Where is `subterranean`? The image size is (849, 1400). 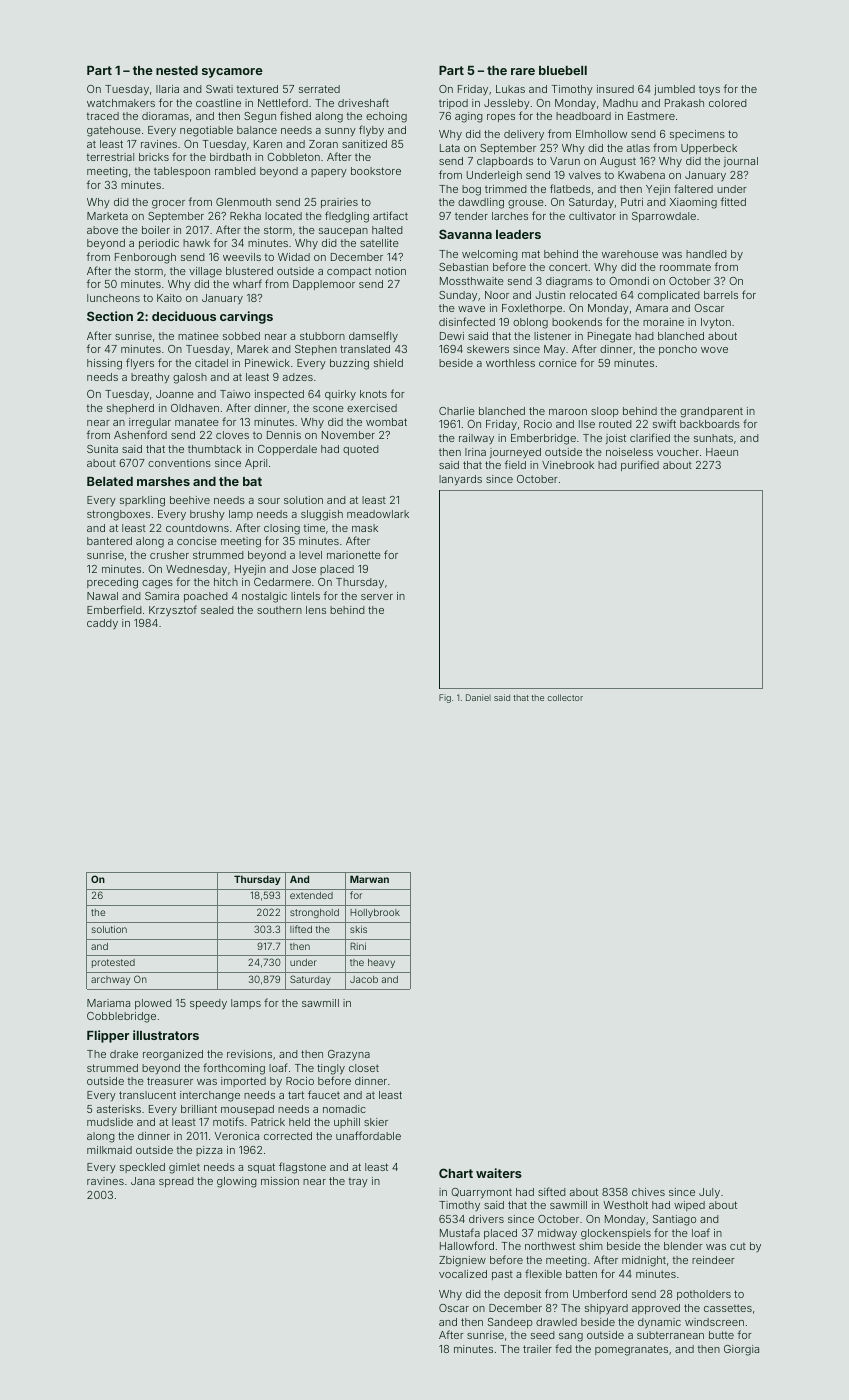 subterranean is located at coordinates (670, 1335).
